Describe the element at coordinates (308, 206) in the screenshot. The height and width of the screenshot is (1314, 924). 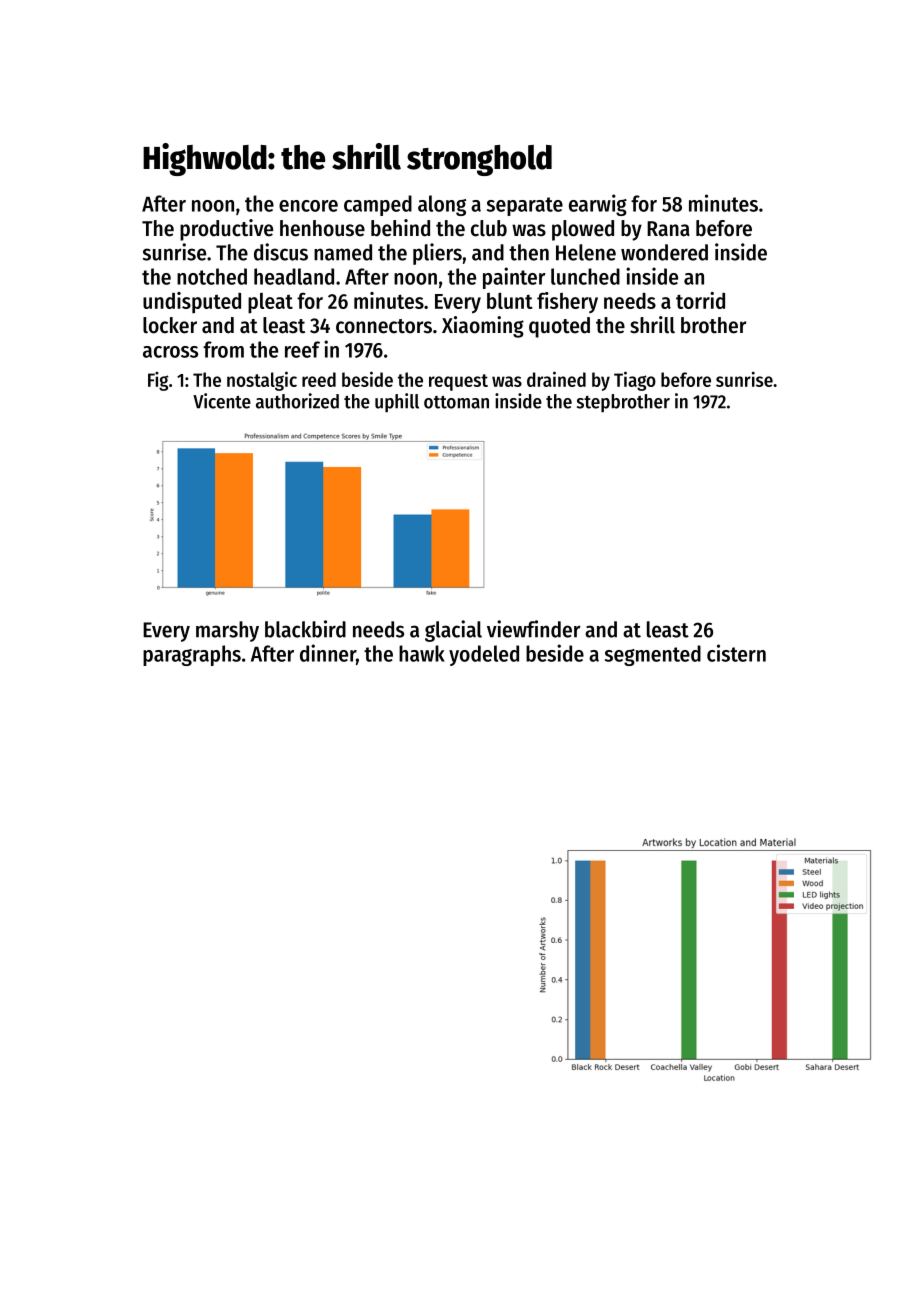
I see `encore` at that location.
